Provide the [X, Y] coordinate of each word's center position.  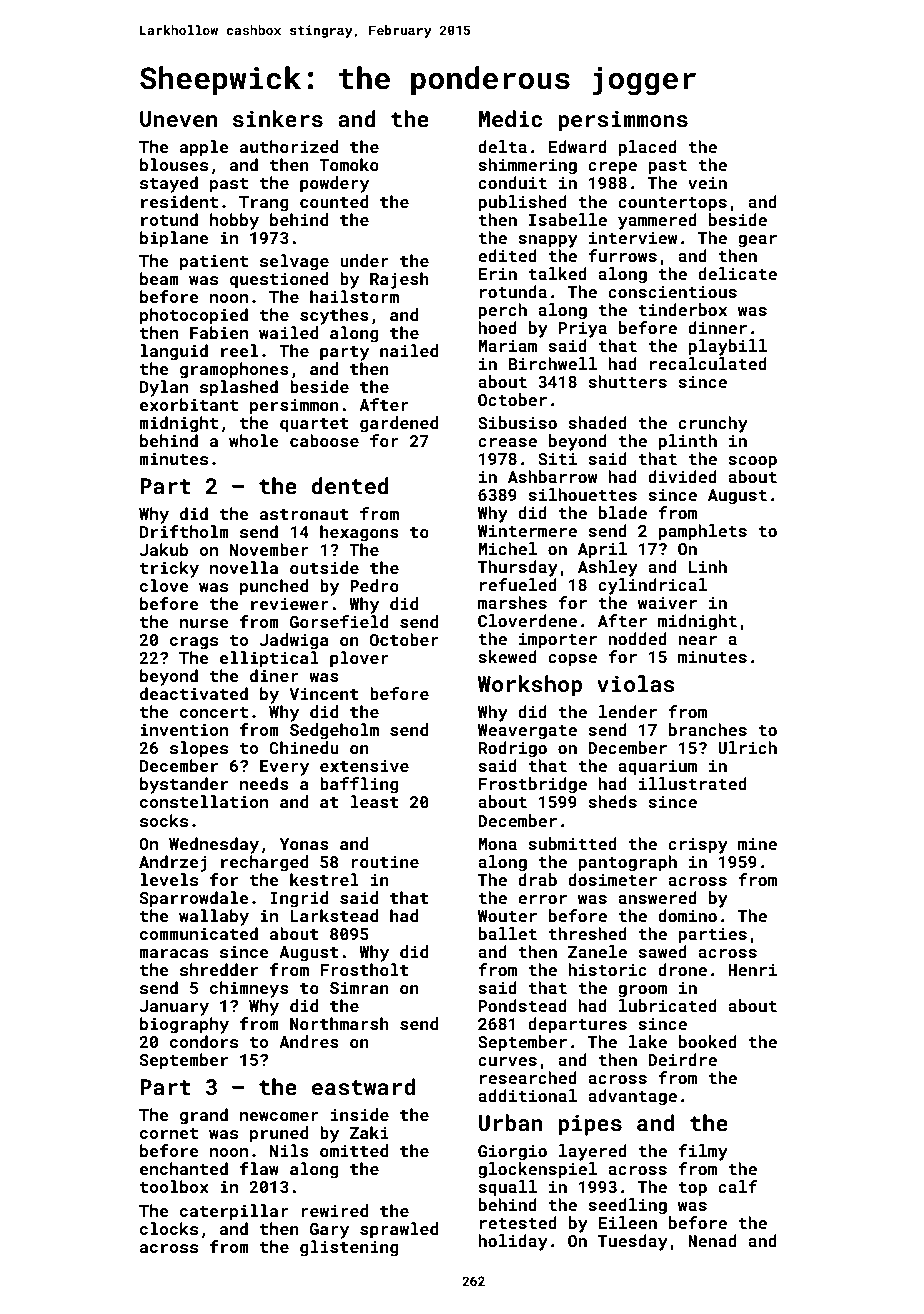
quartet [314, 425]
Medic [510, 118]
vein [707, 183]
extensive [364, 766]
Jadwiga [294, 641]
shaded [597, 422]
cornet [169, 1133]
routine [385, 862]
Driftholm [184, 531]
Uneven [178, 119]
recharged [264, 863]
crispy [698, 846]
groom [642, 991]
